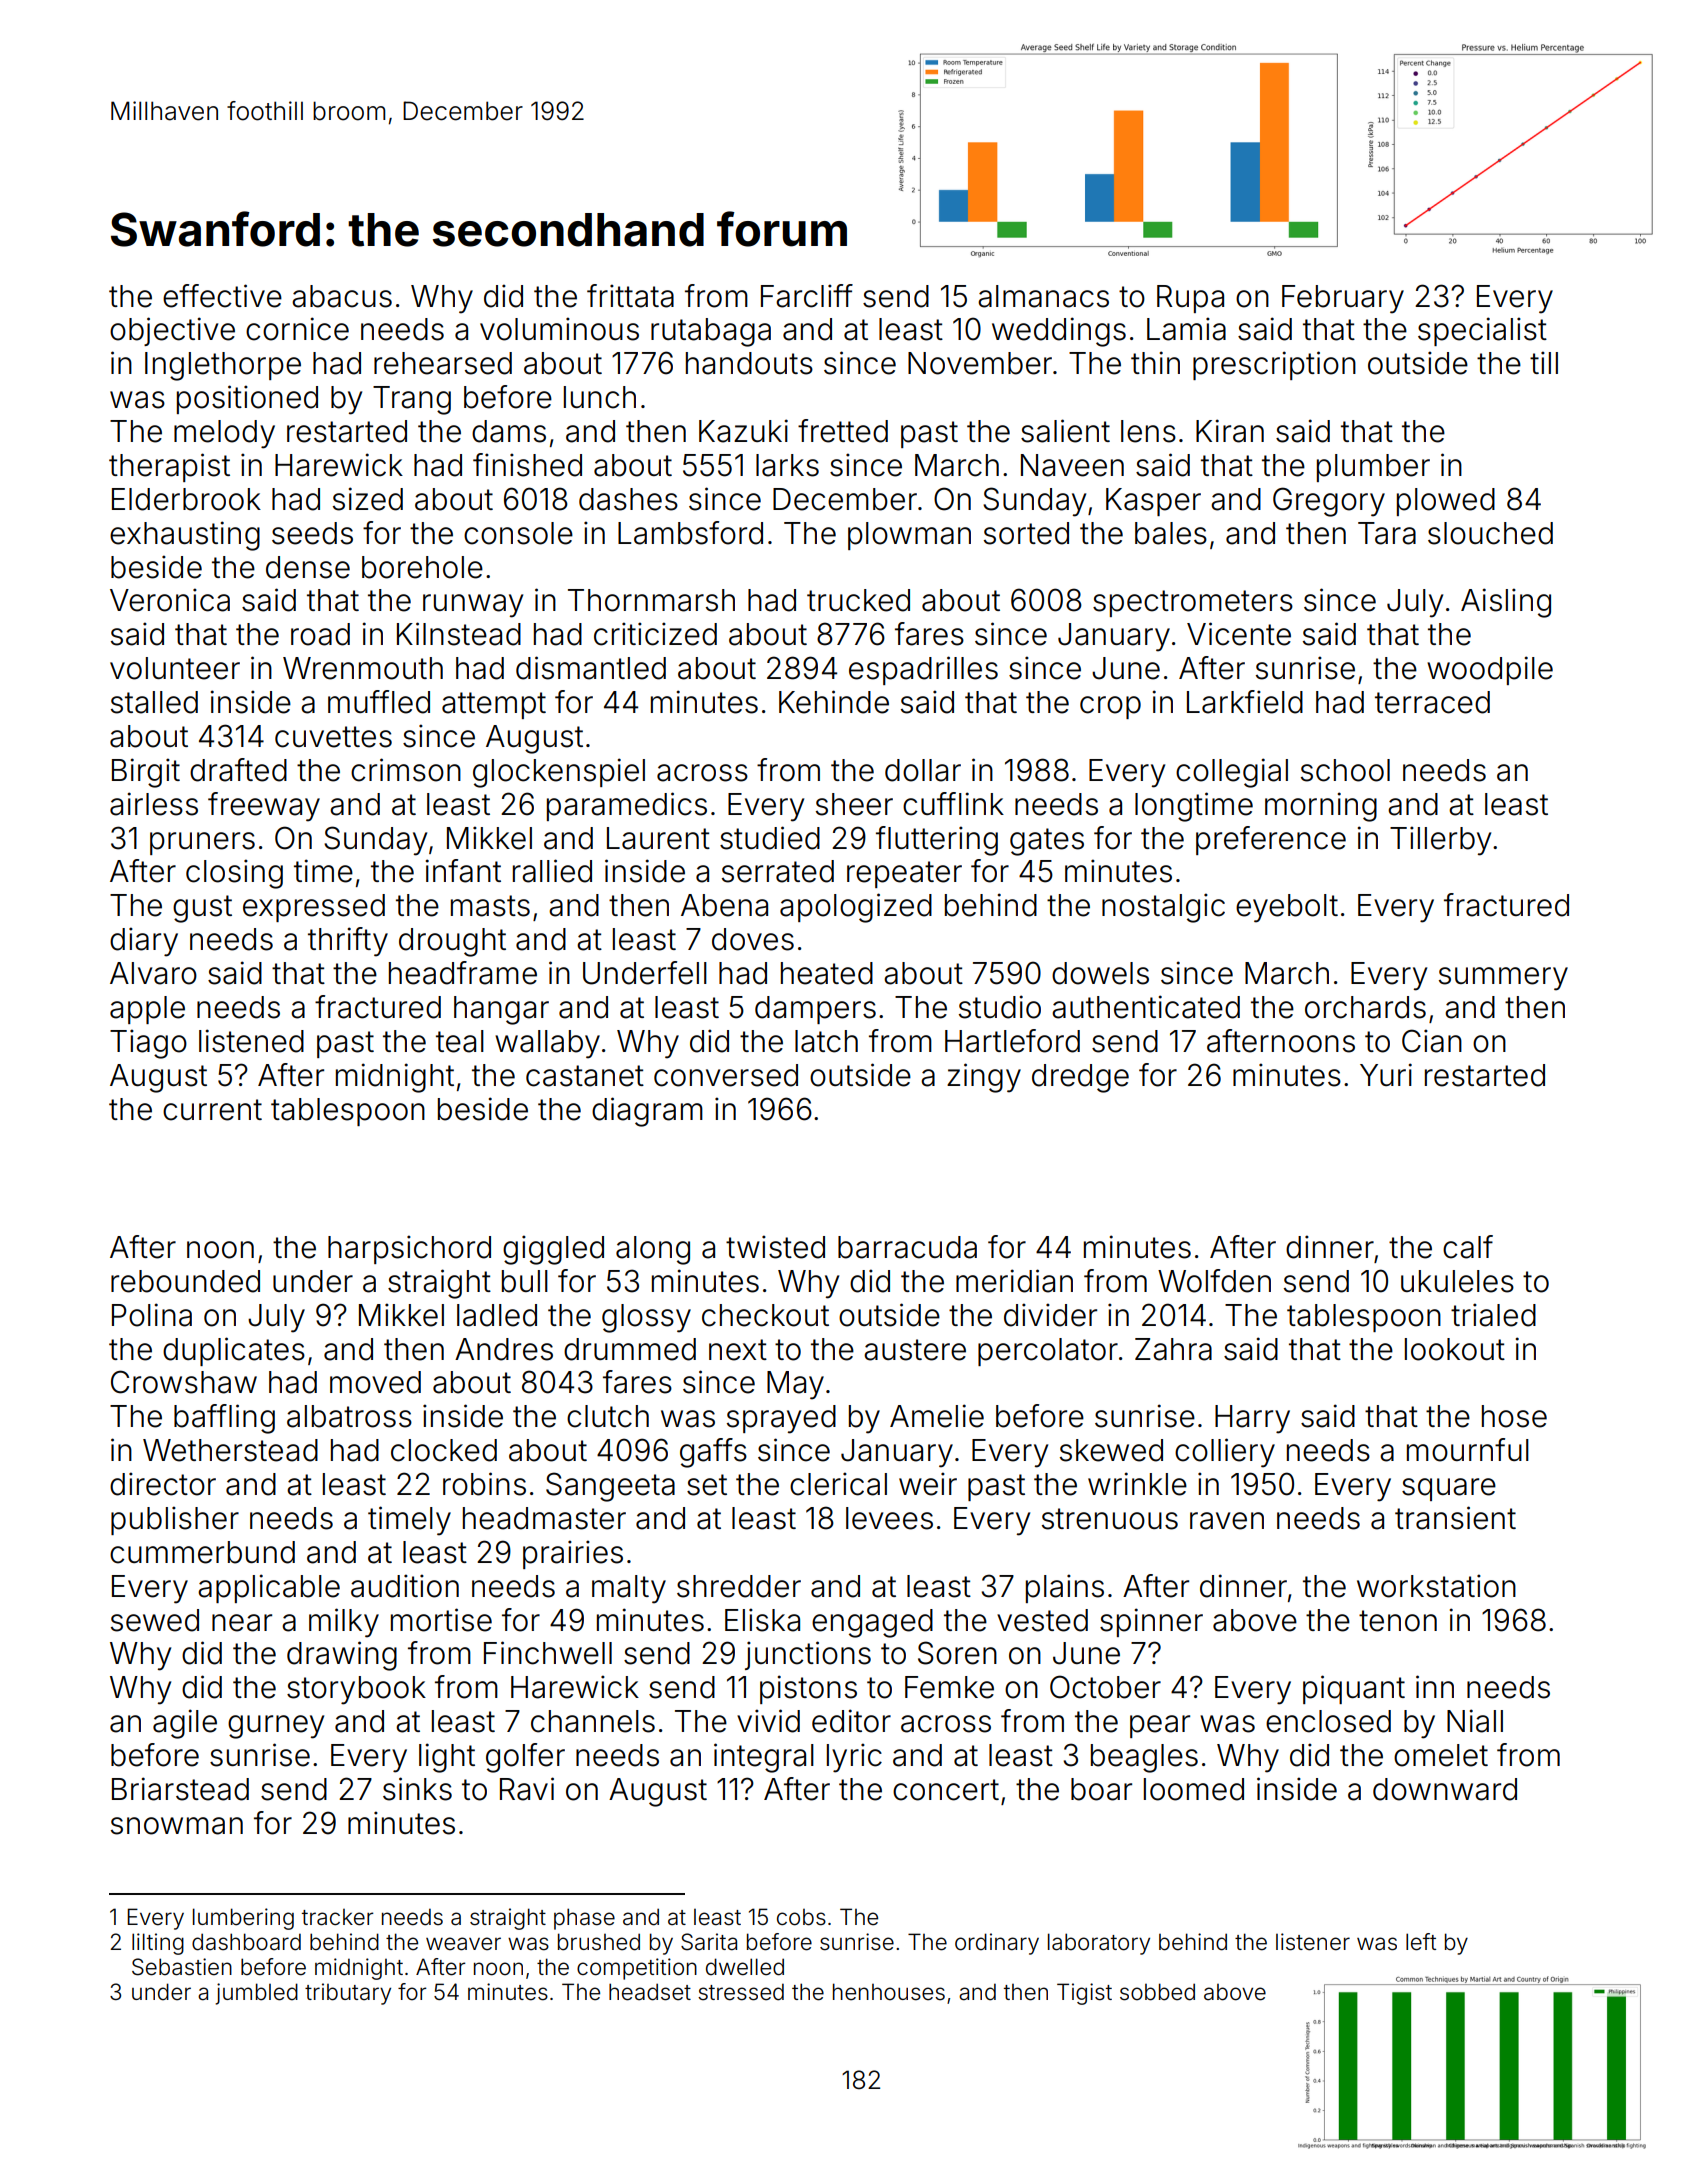 The height and width of the screenshot is (2178, 1683). Describe the element at coordinates (1026, 533) in the screenshot. I see `sorted` at that location.
